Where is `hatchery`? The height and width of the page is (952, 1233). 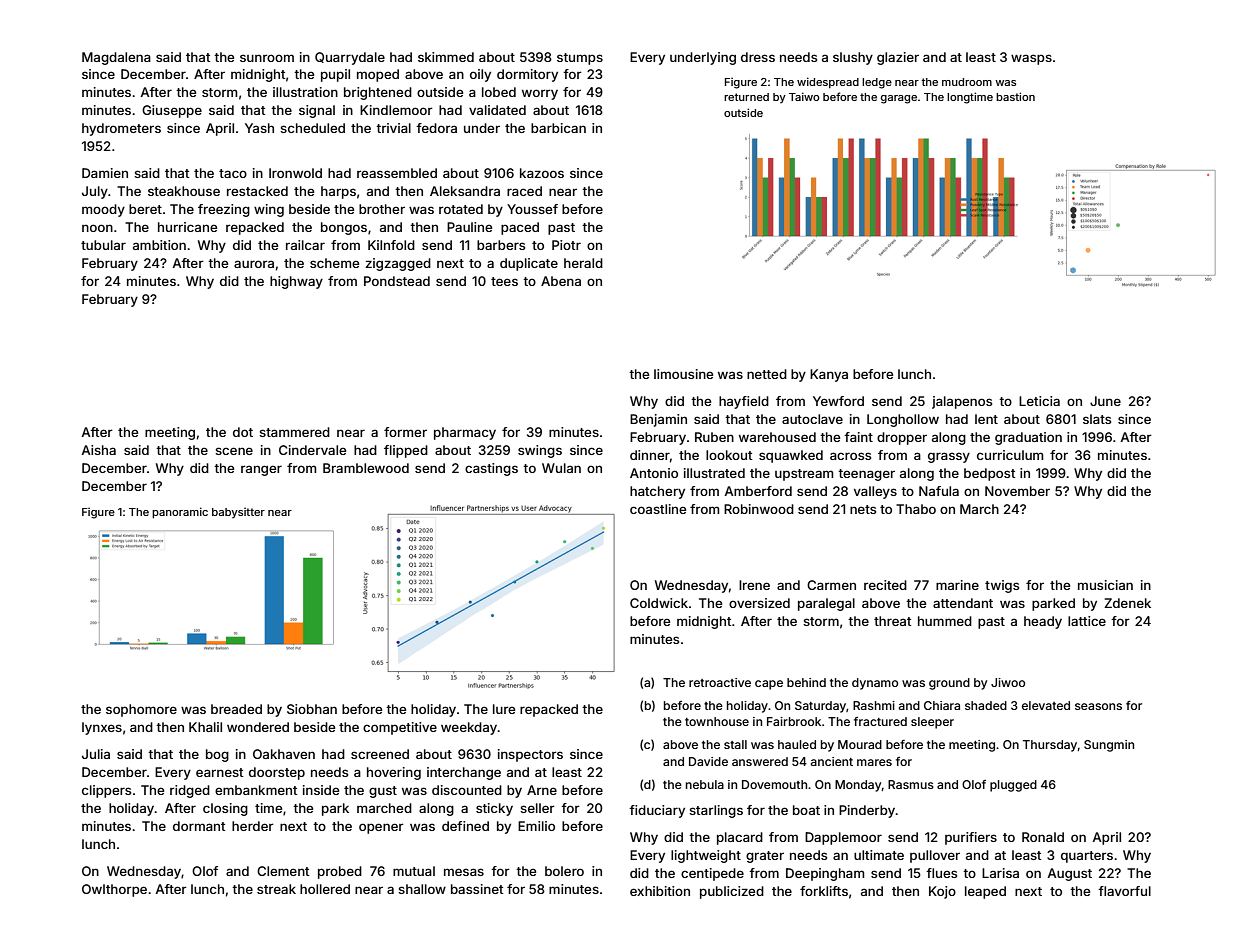
hatchery is located at coordinates (657, 492).
